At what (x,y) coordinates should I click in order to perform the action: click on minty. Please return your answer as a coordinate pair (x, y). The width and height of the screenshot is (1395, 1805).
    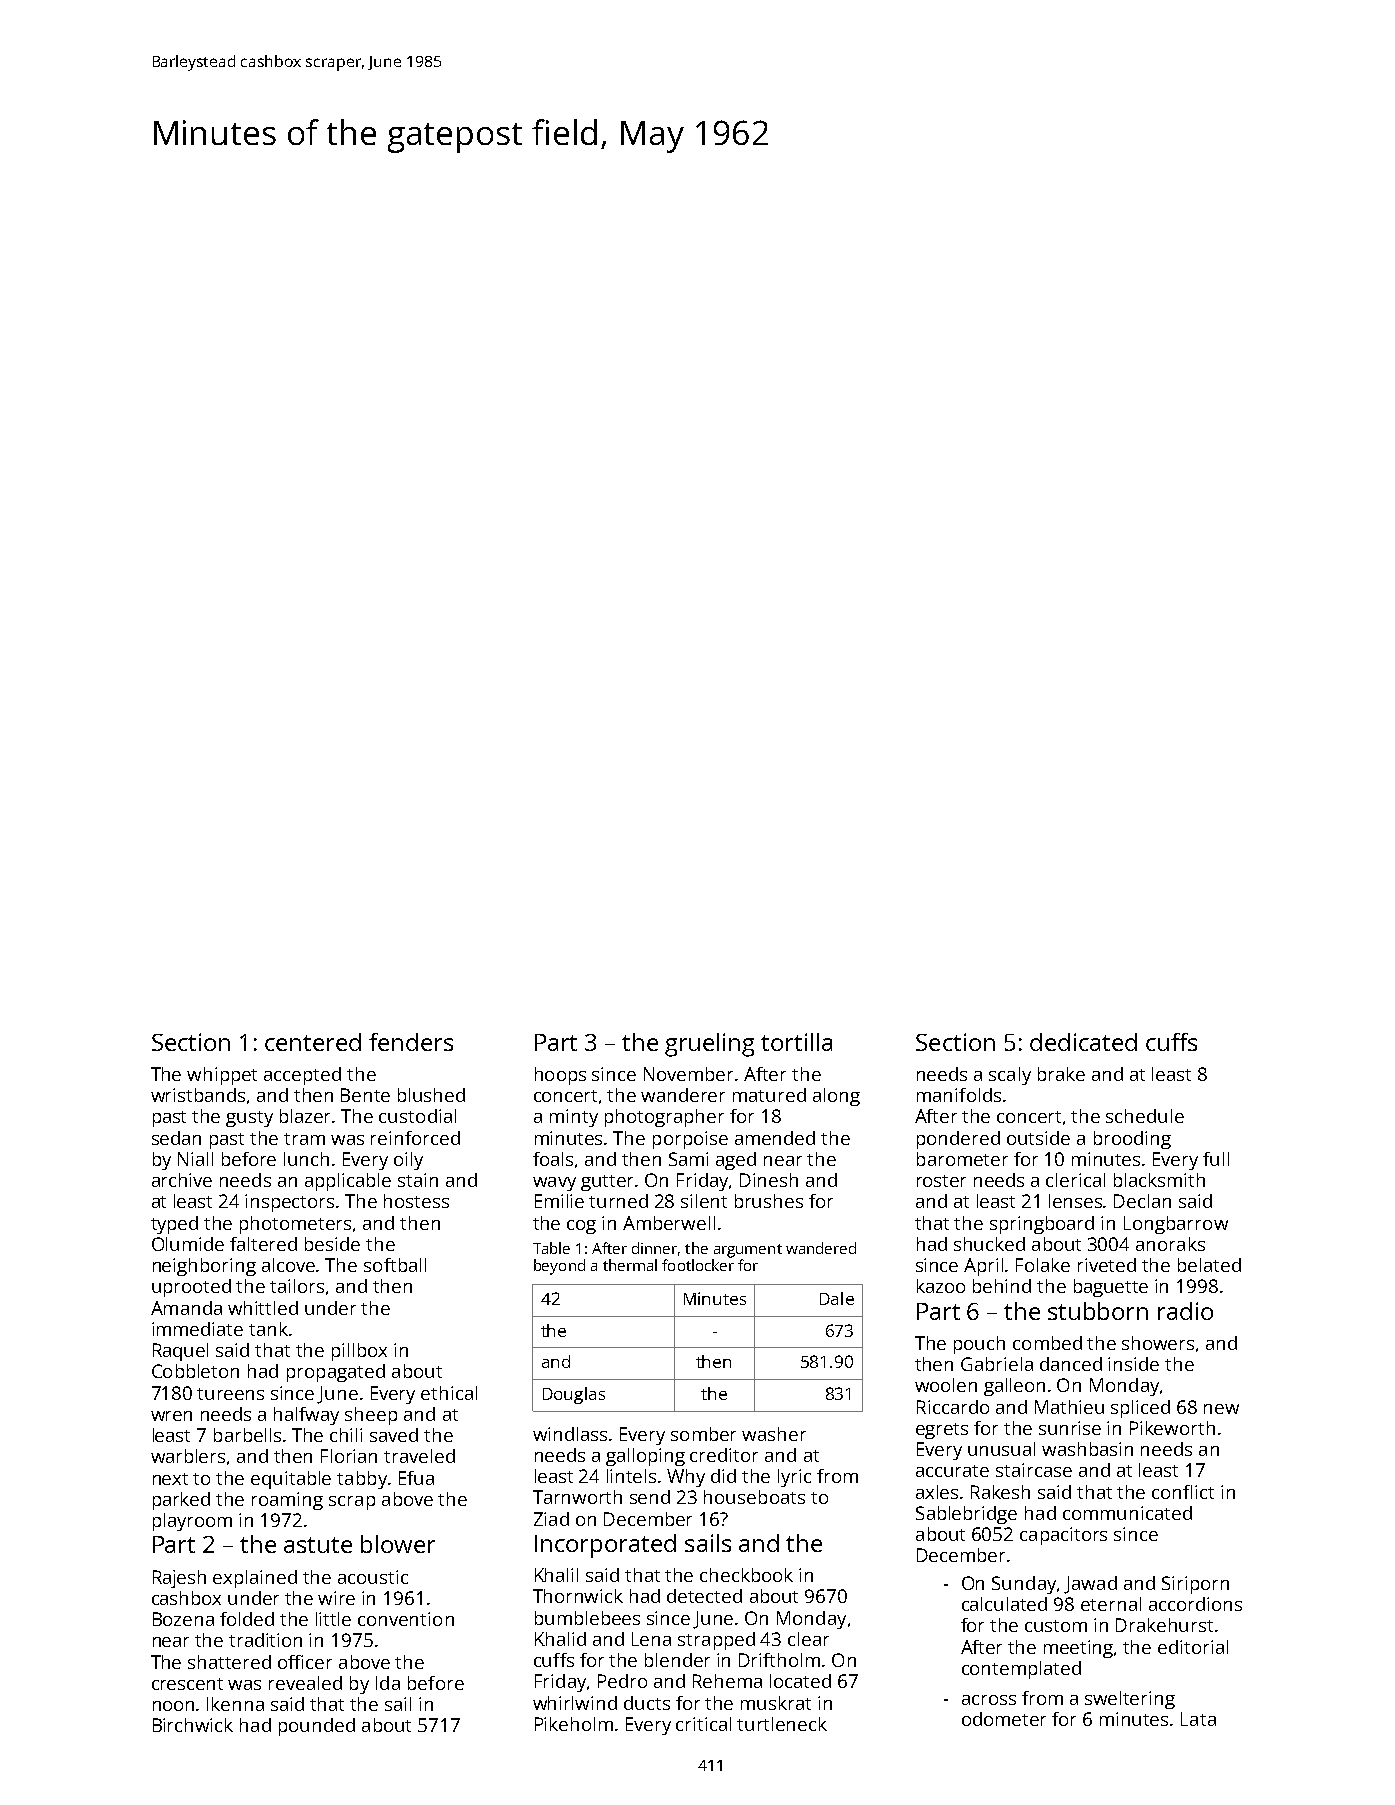
    Looking at the image, I should click on (574, 1118).
